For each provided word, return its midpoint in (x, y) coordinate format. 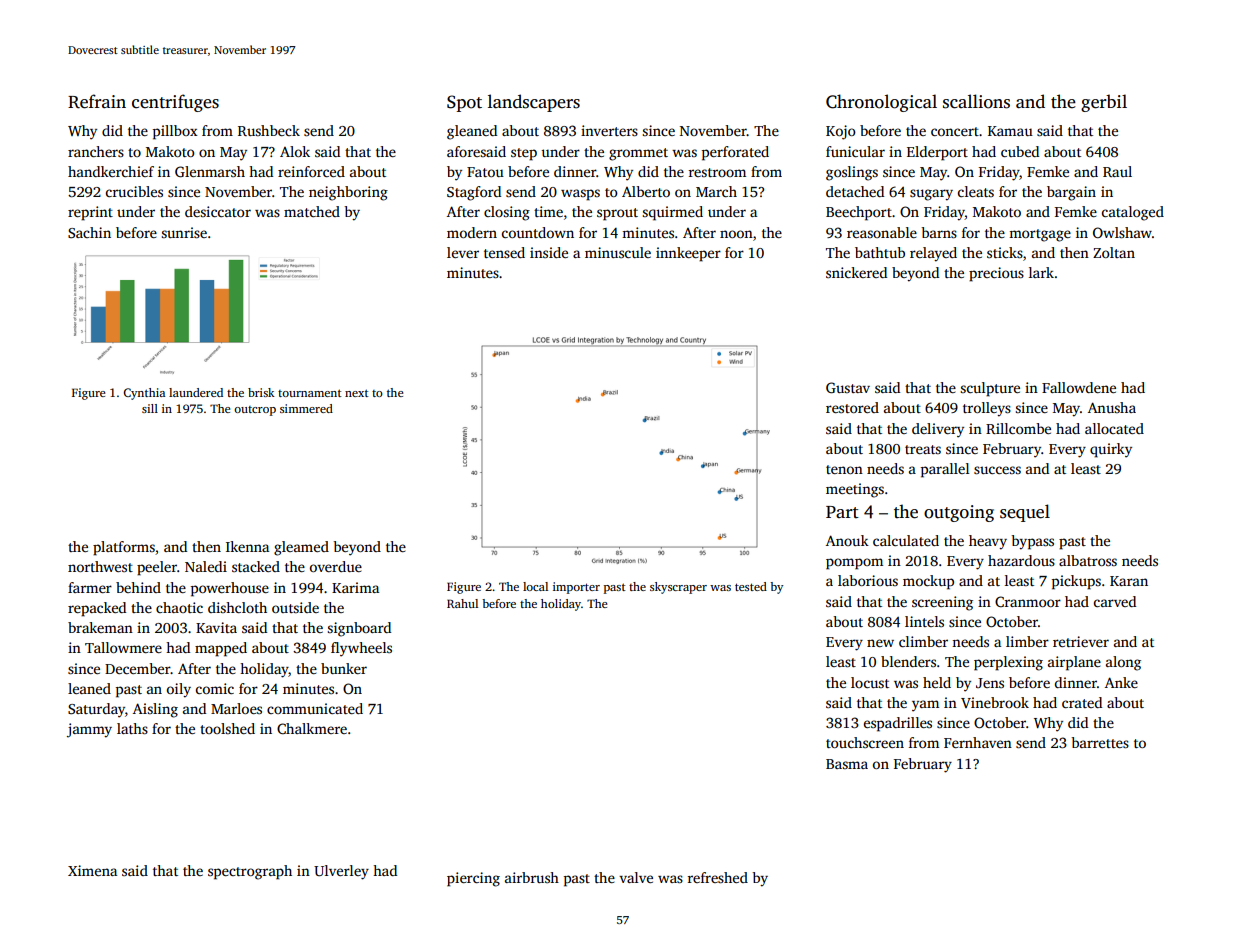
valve (636, 877)
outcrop (255, 411)
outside (295, 607)
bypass (1032, 542)
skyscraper (678, 588)
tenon (844, 469)
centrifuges (175, 103)
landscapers (534, 103)
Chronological (881, 103)
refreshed (718, 877)
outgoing (959, 513)
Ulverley (341, 872)
